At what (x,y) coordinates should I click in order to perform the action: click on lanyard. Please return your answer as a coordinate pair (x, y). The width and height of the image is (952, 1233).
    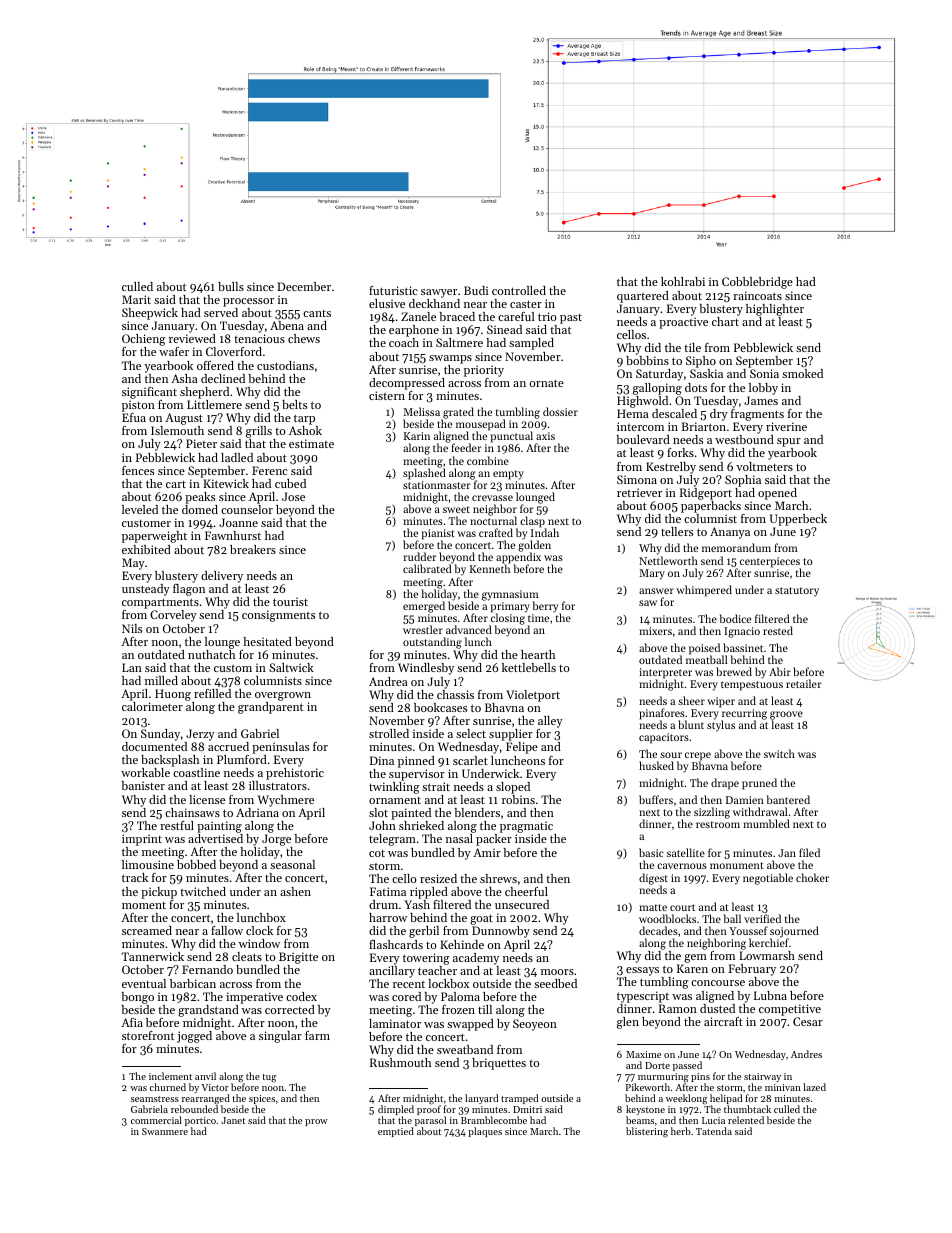
    Looking at the image, I should click on (481, 1099).
